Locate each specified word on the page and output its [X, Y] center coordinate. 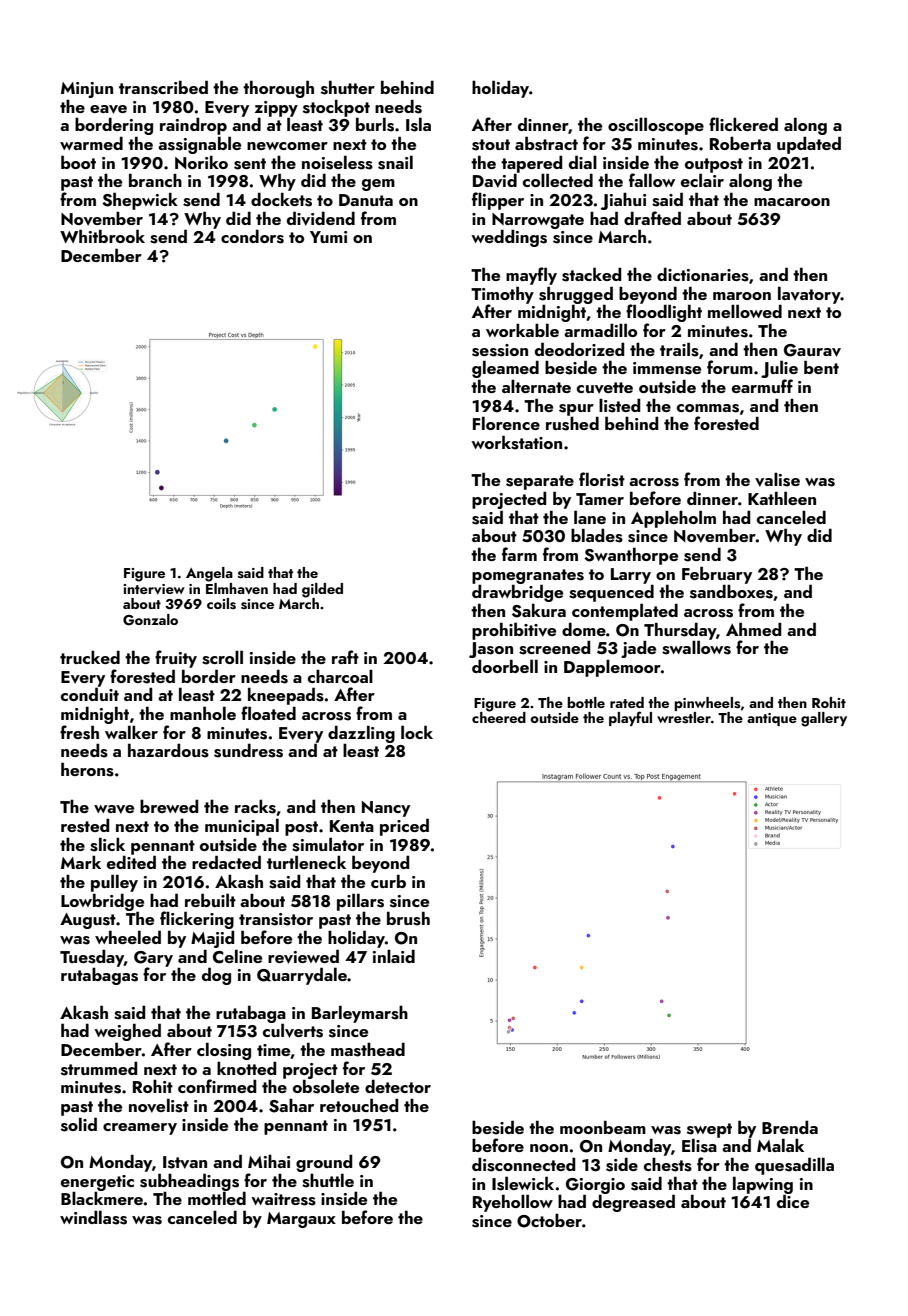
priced [404, 827]
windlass [93, 1217]
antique [772, 719]
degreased [633, 1203]
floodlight [664, 313]
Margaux [301, 1220]
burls [375, 124]
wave [114, 809]
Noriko [201, 162]
